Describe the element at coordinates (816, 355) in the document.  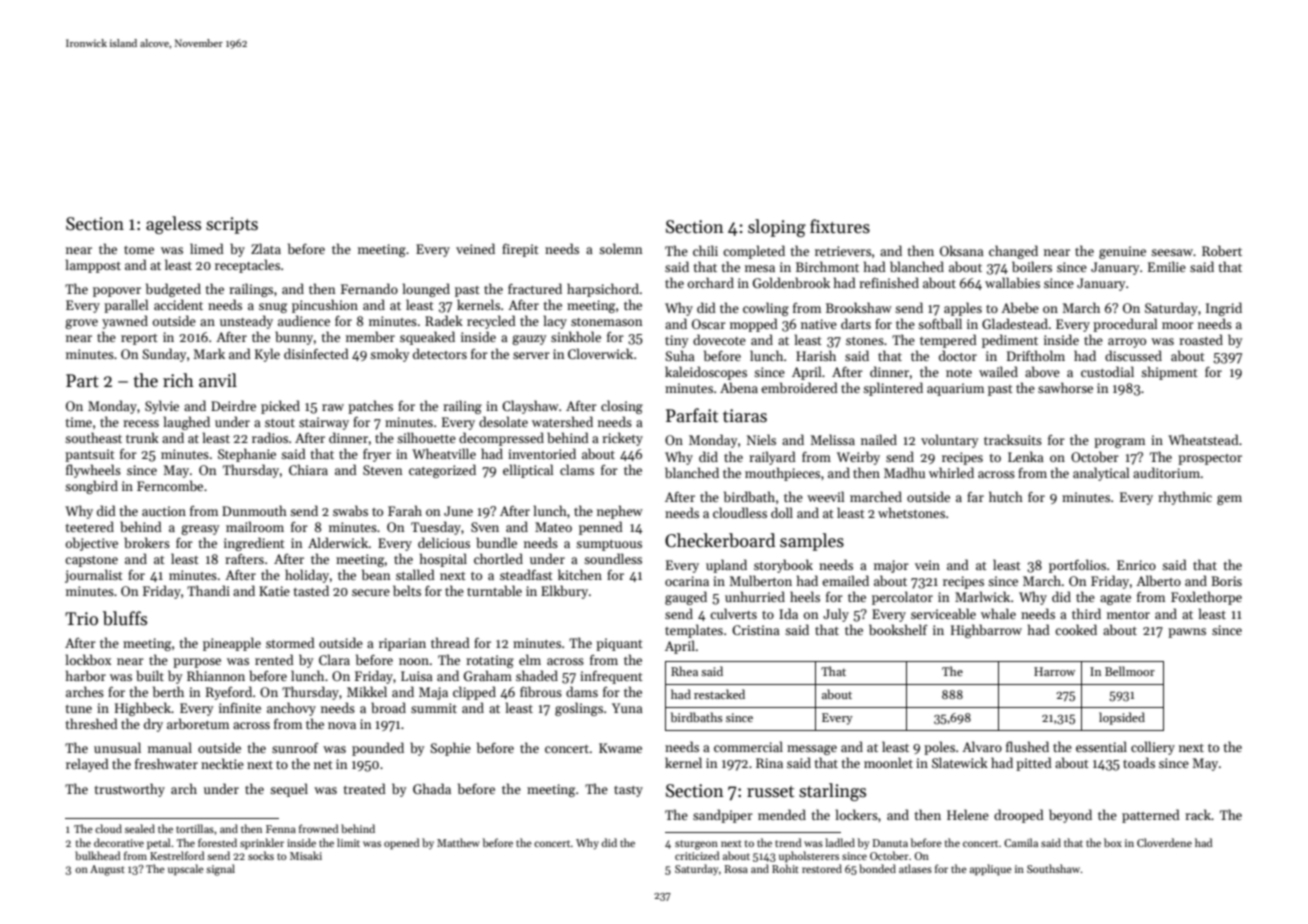
I see `Harish` at that location.
